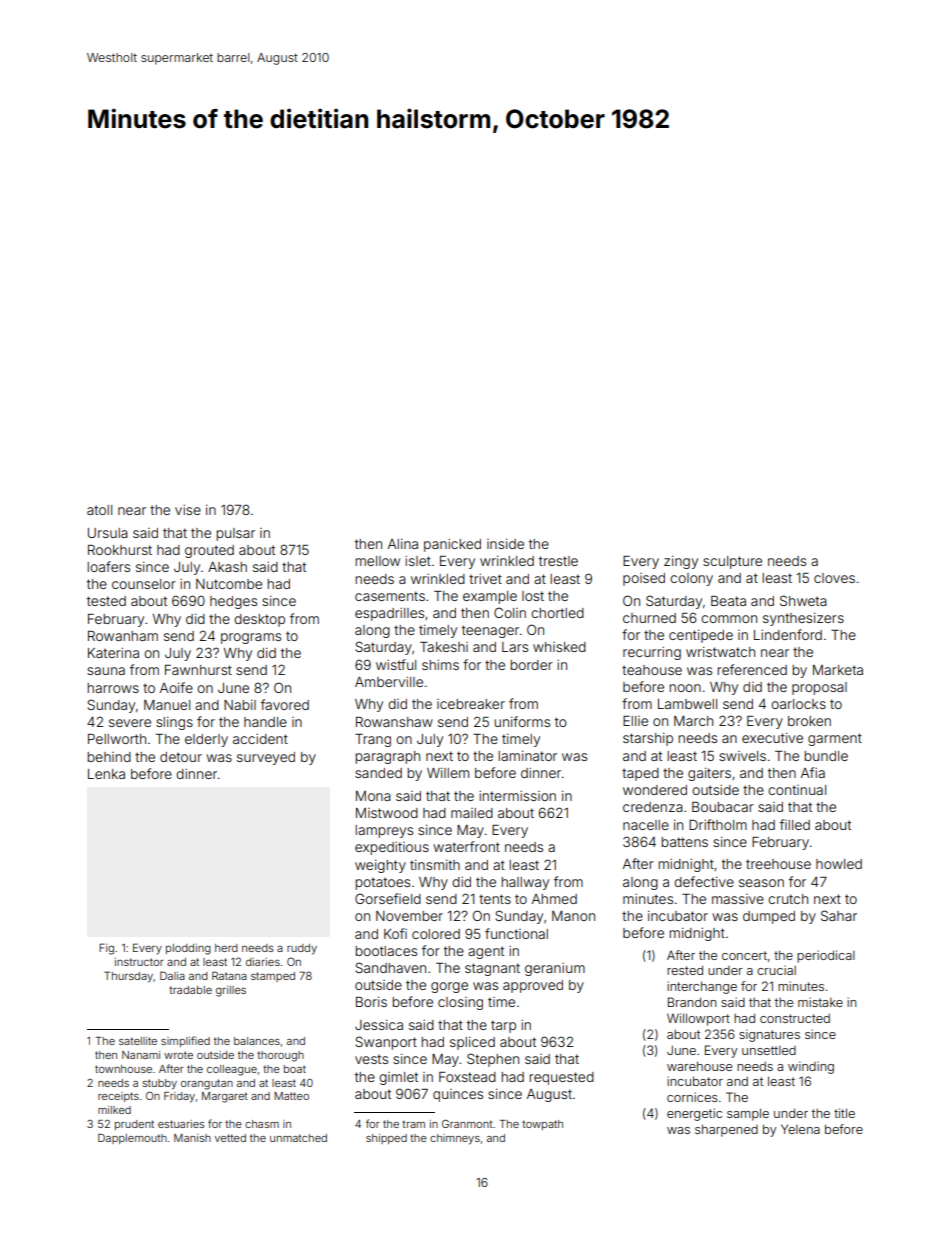  I want to click on handle, so click(265, 722).
